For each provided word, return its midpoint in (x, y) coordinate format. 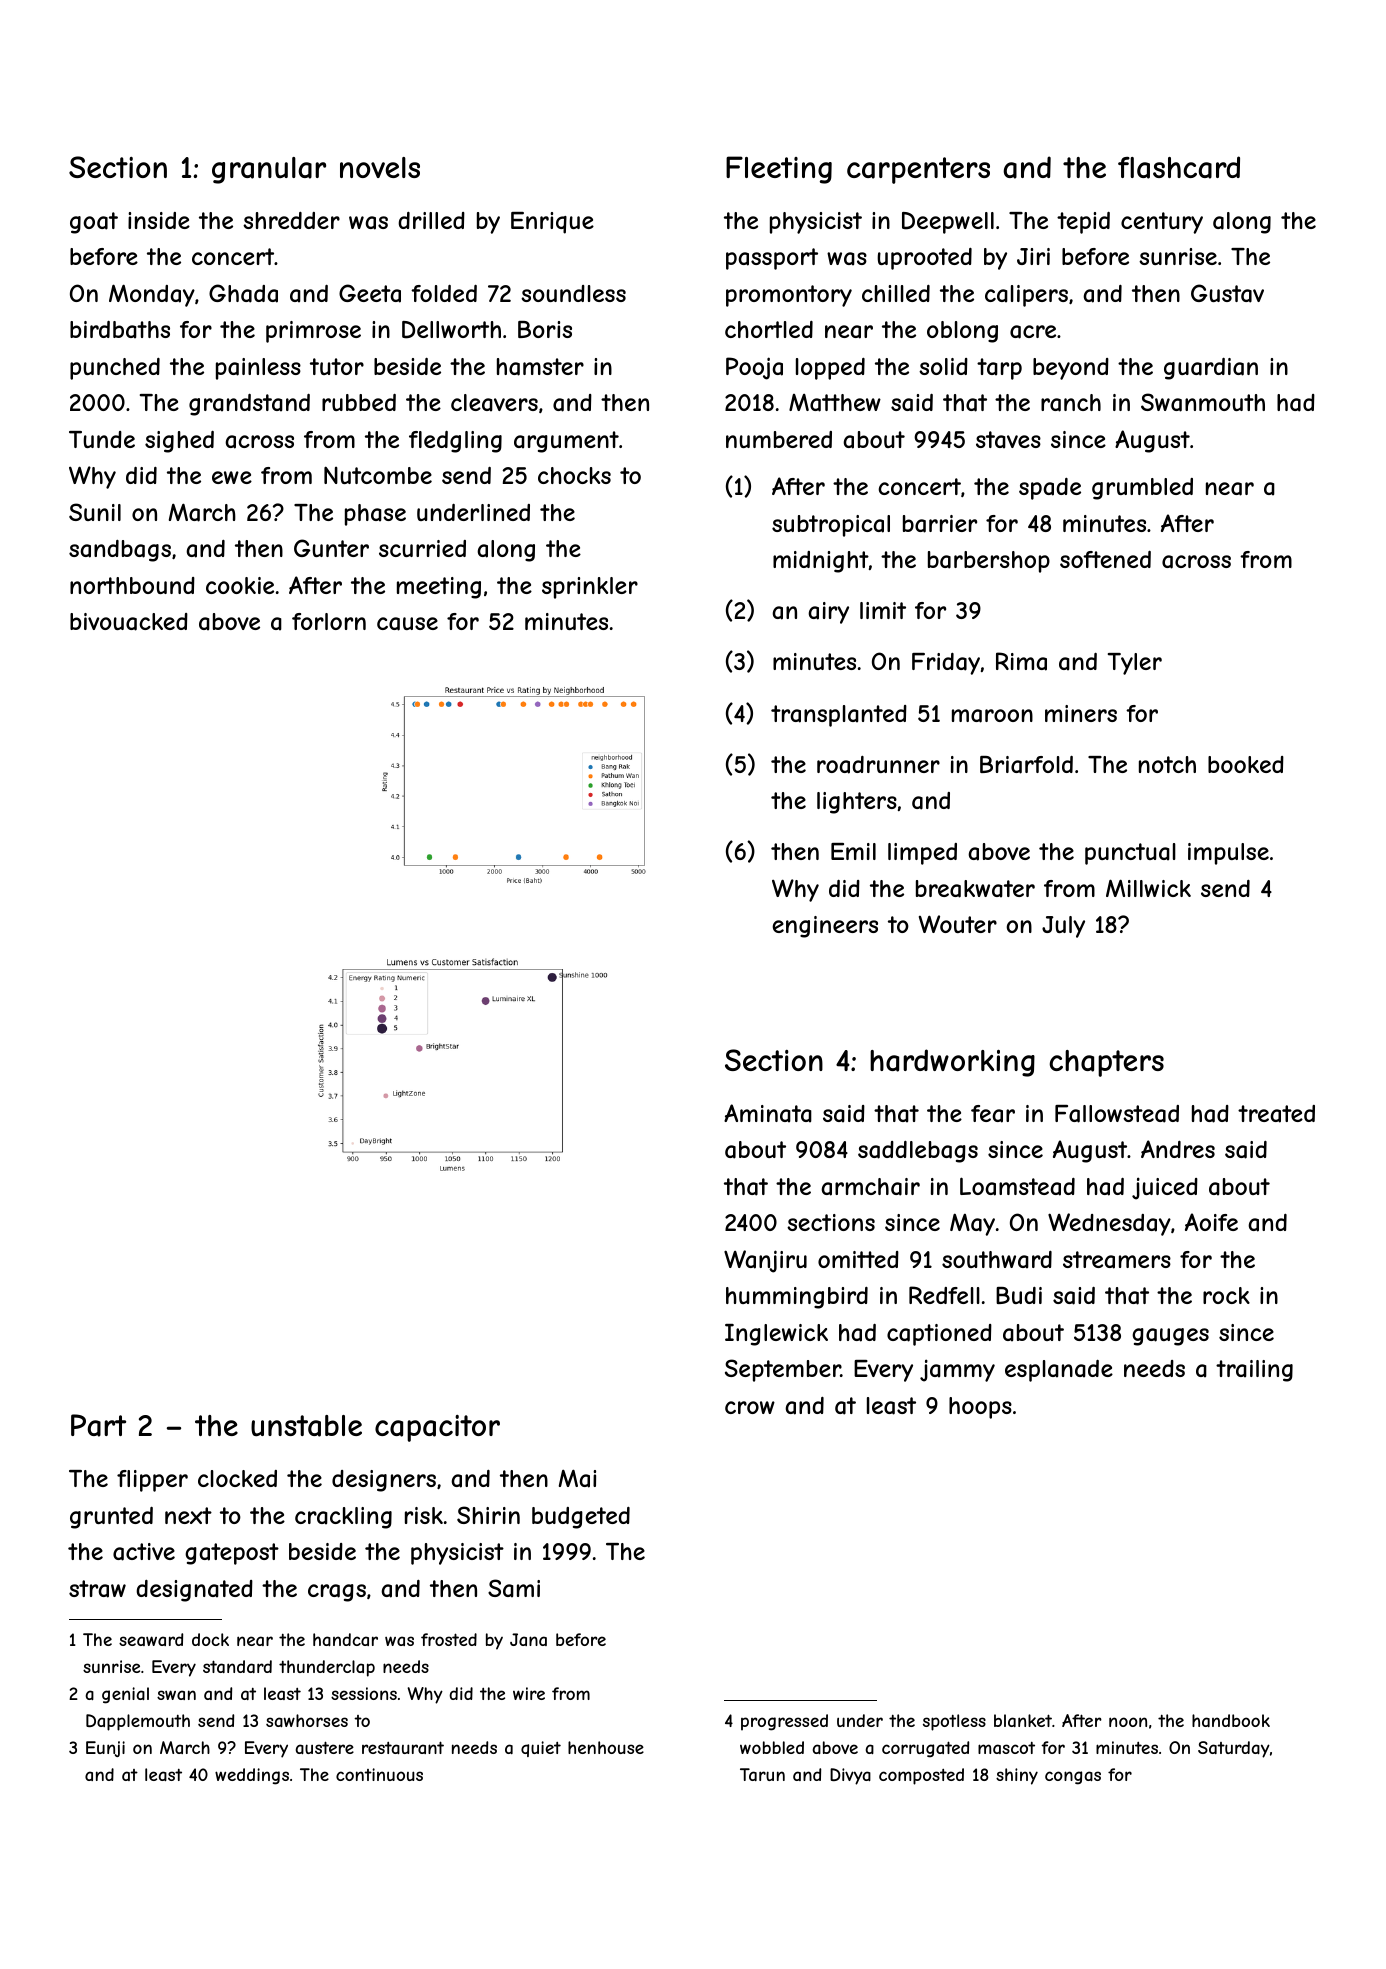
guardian (1211, 369)
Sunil (95, 512)
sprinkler (590, 588)
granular (269, 170)
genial (125, 1695)
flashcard (1179, 167)
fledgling (455, 442)
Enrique (552, 223)
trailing (1254, 1371)
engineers (825, 927)
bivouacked (129, 622)
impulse (1228, 854)
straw (97, 1589)
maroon (992, 716)
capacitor (437, 1428)
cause (407, 624)
